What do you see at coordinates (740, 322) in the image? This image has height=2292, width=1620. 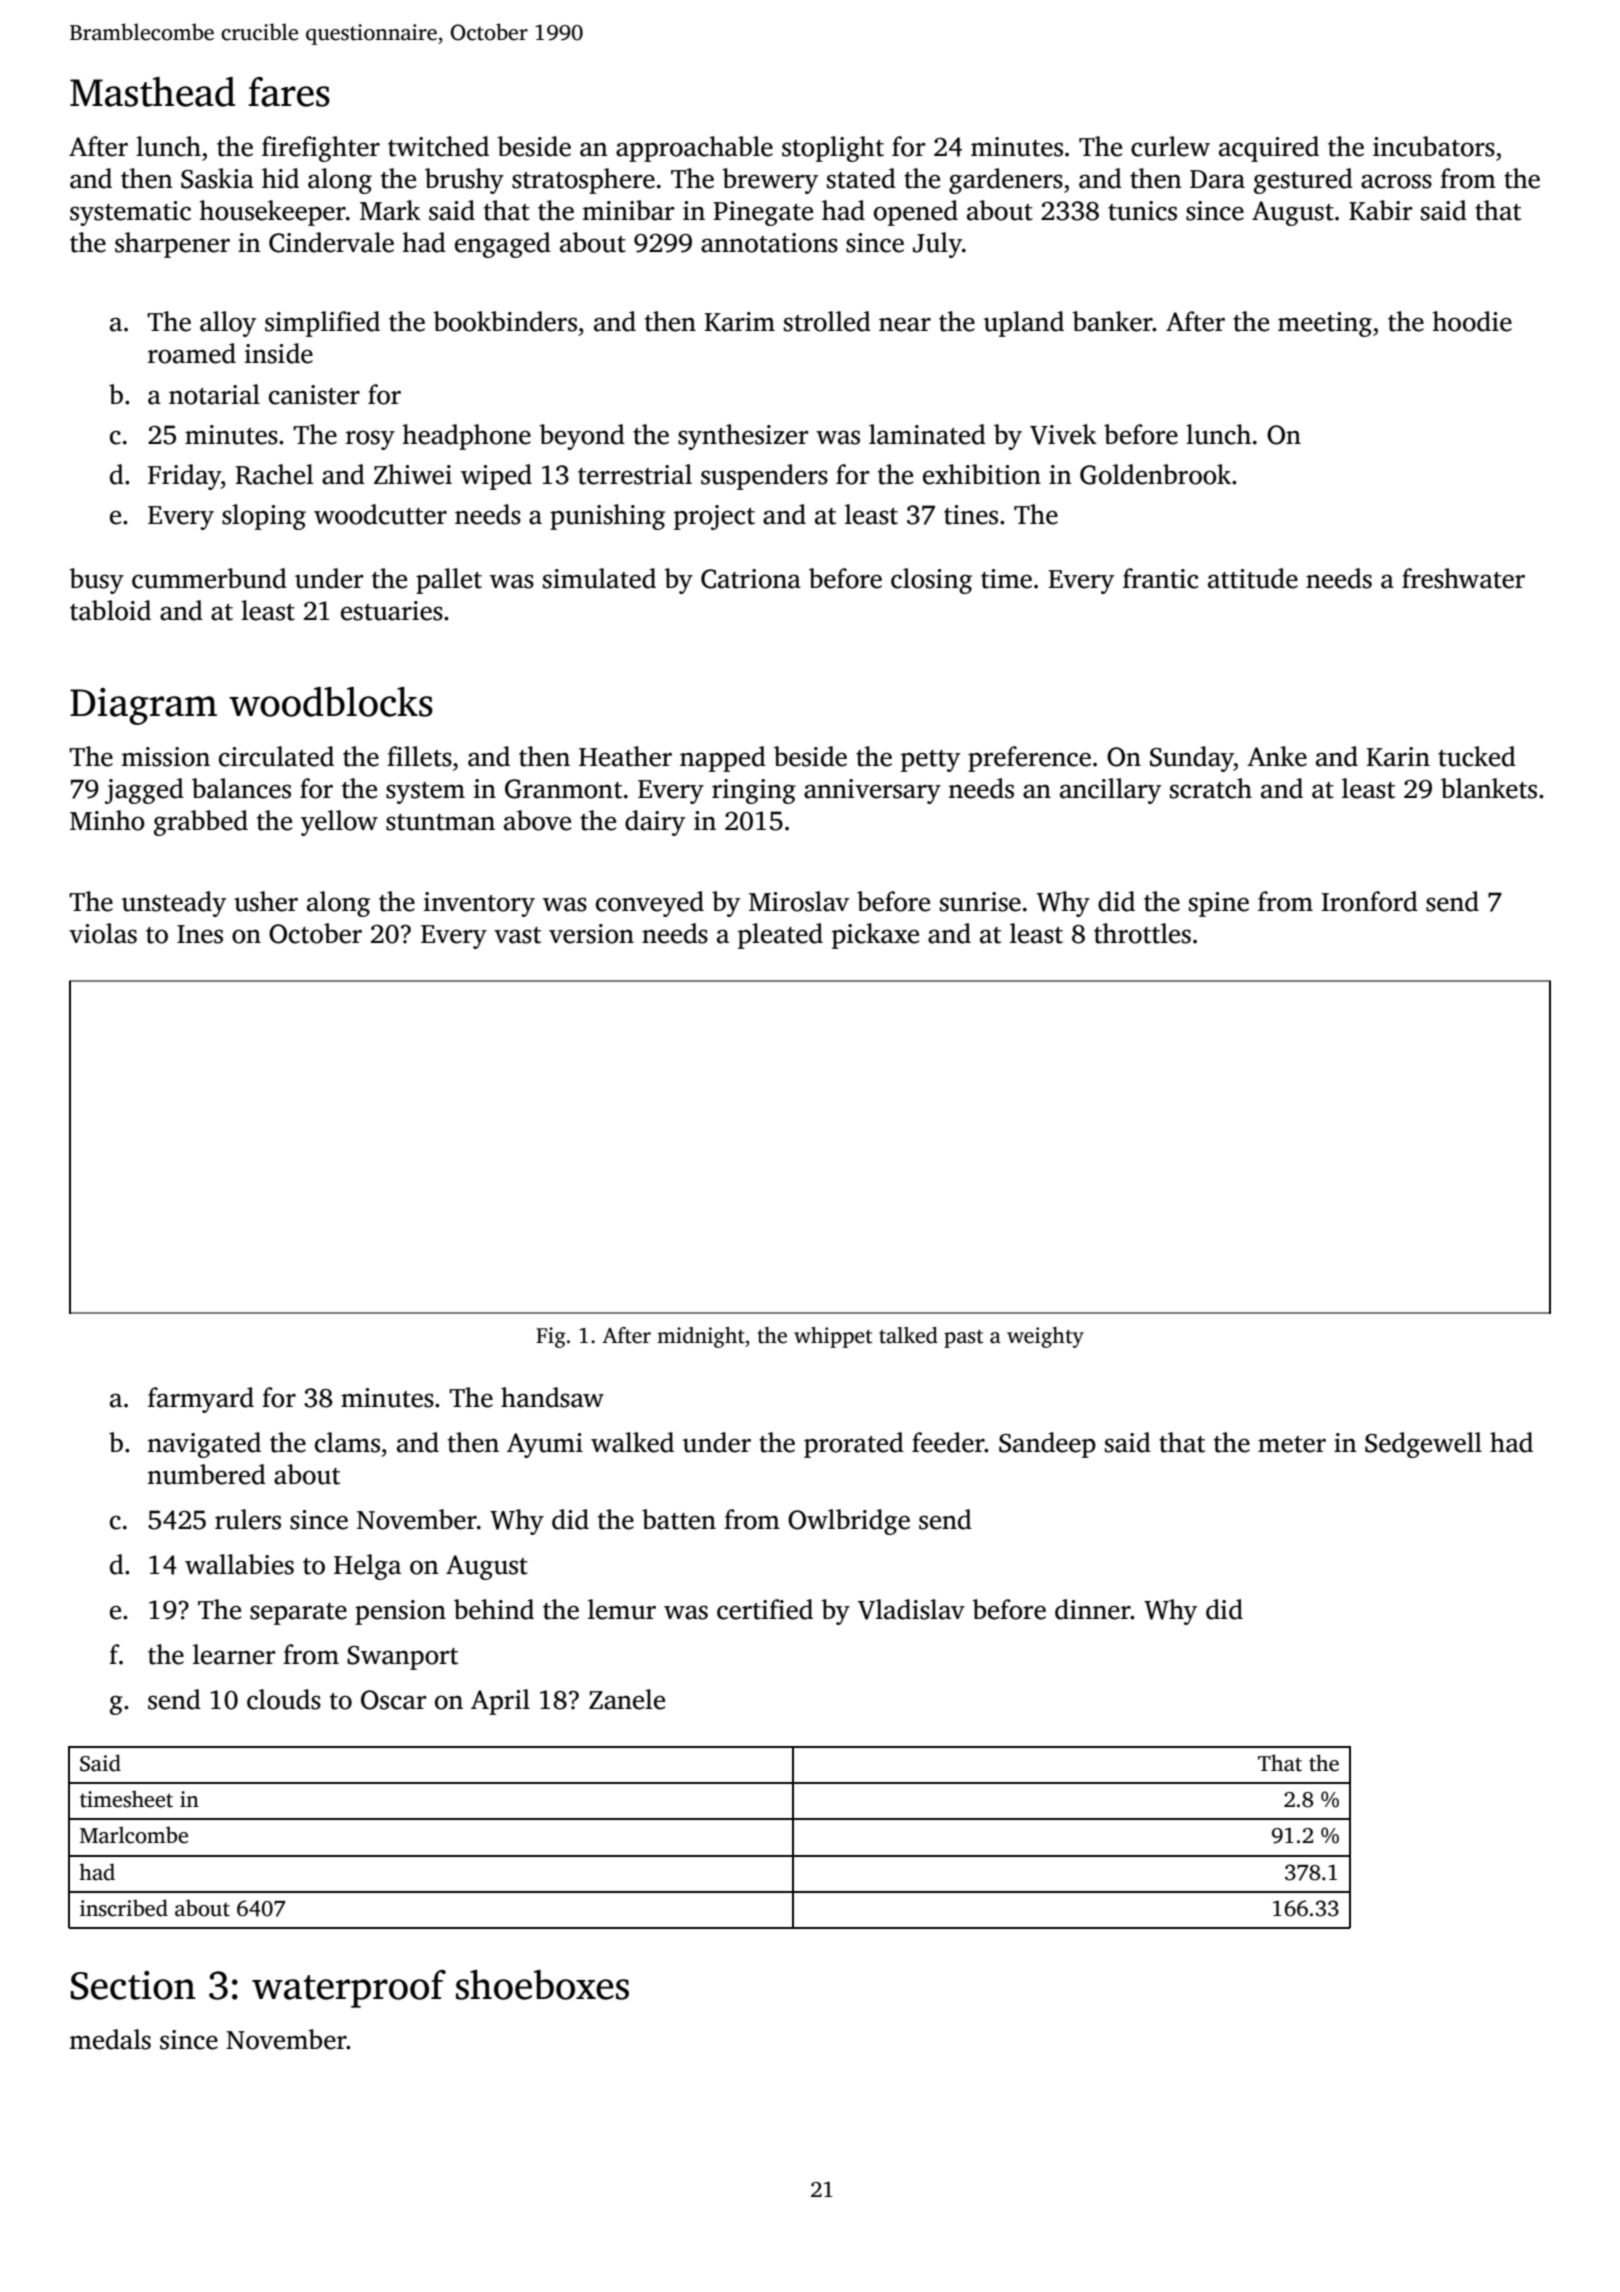 I see `Karim` at bounding box center [740, 322].
